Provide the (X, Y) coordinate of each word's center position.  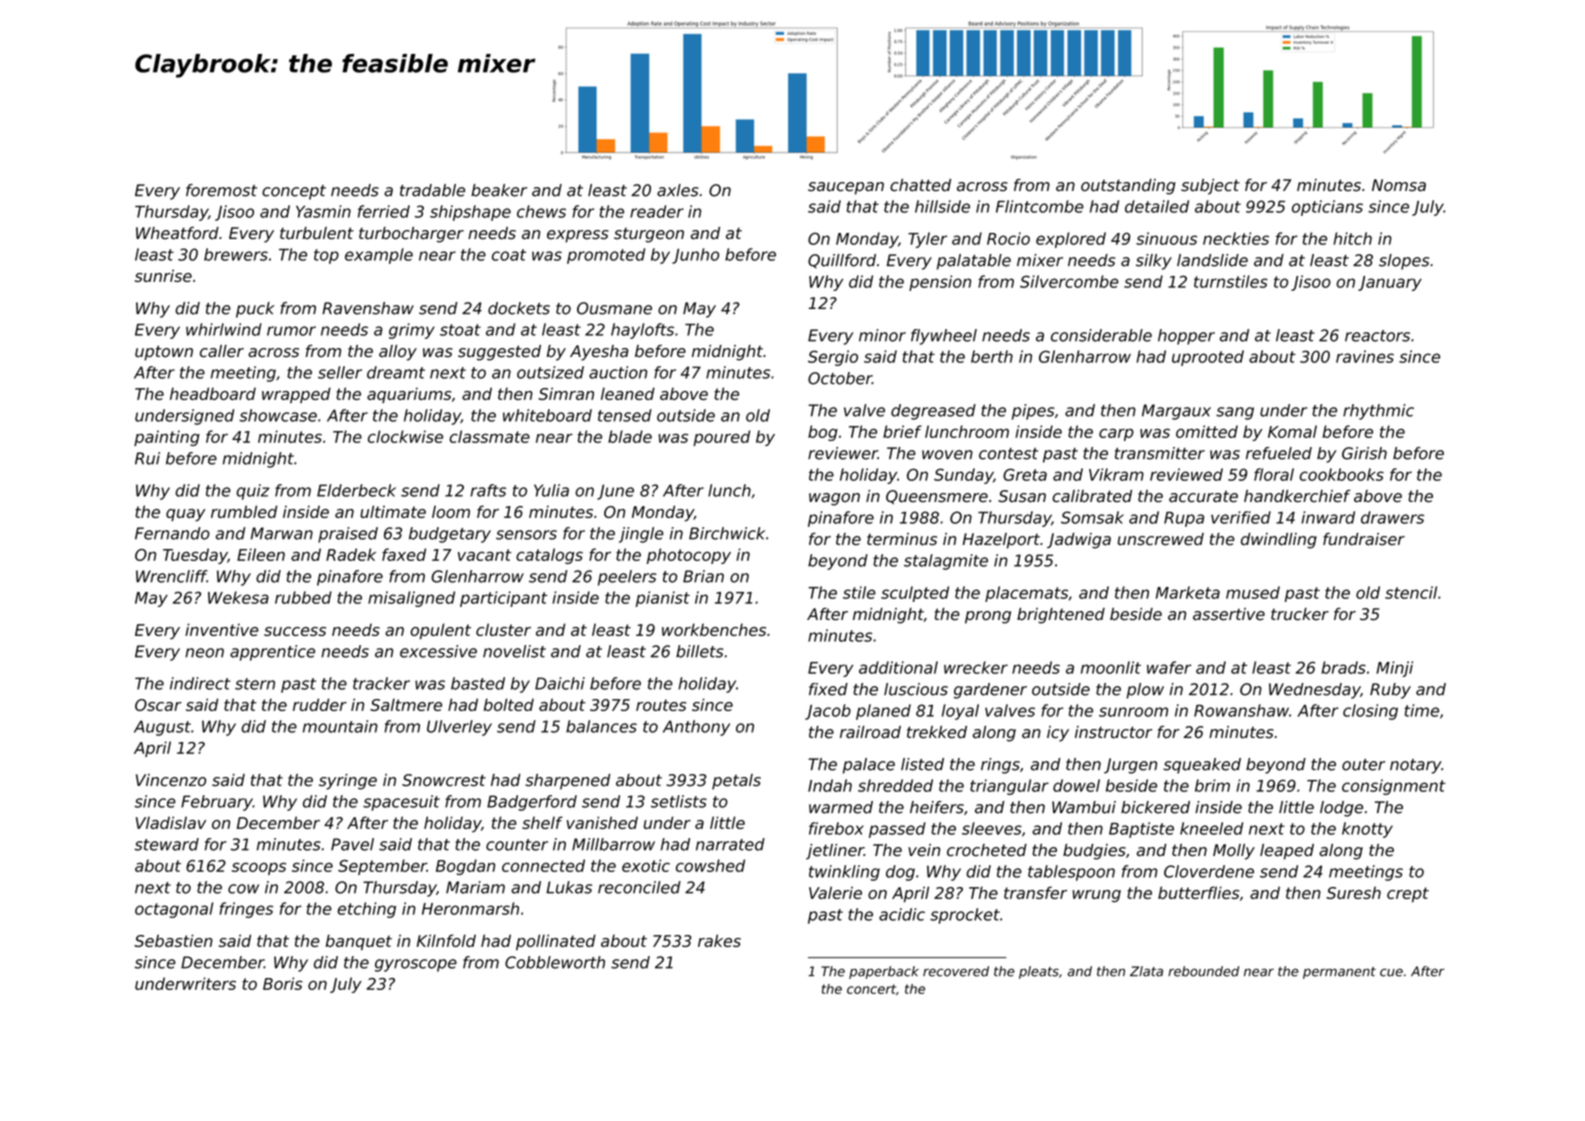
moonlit (1111, 667)
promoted (606, 256)
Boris (283, 983)
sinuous (1166, 238)
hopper (1186, 337)
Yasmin (323, 211)
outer (1363, 765)
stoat (460, 330)
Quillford (842, 261)
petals (736, 782)
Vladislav (171, 822)
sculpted (915, 594)
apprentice (272, 653)
